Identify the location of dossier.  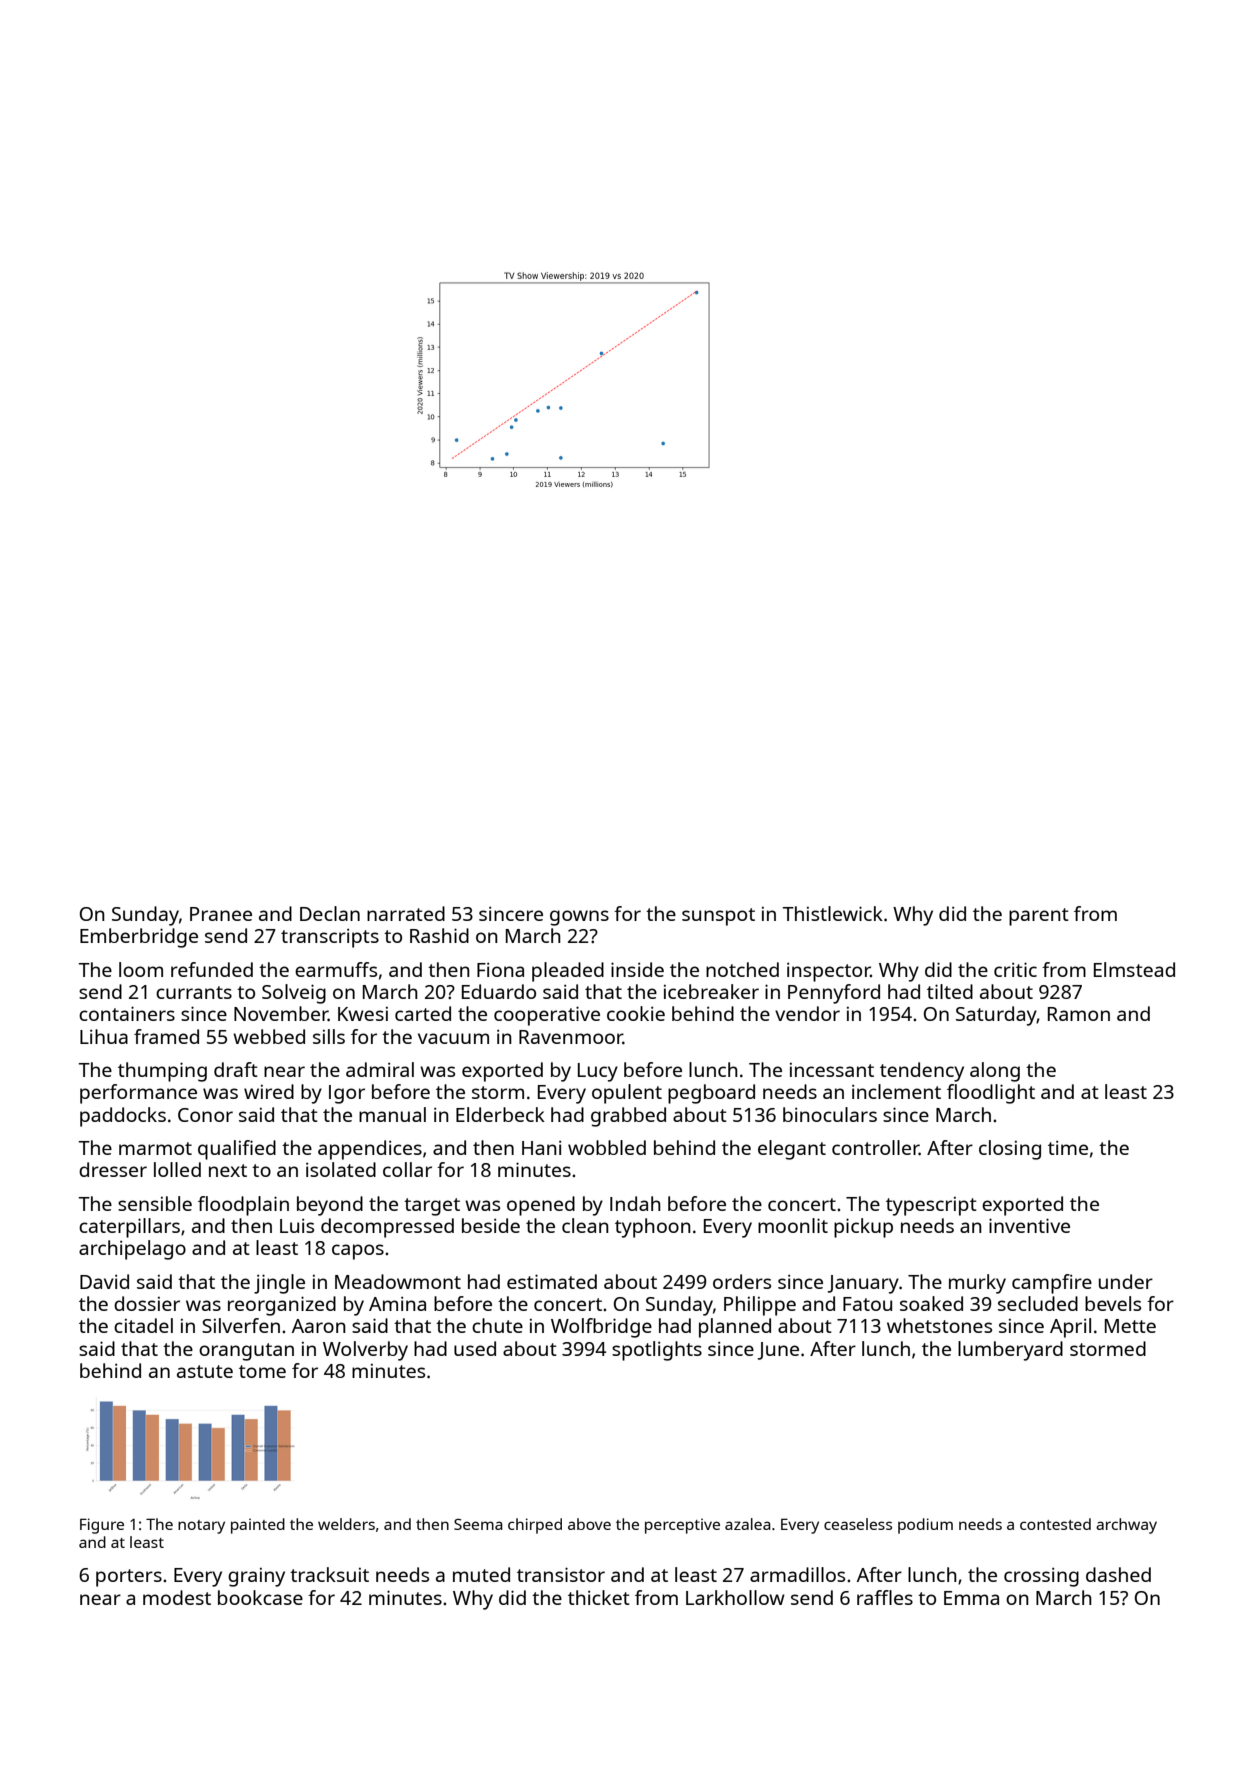
(147, 1303).
